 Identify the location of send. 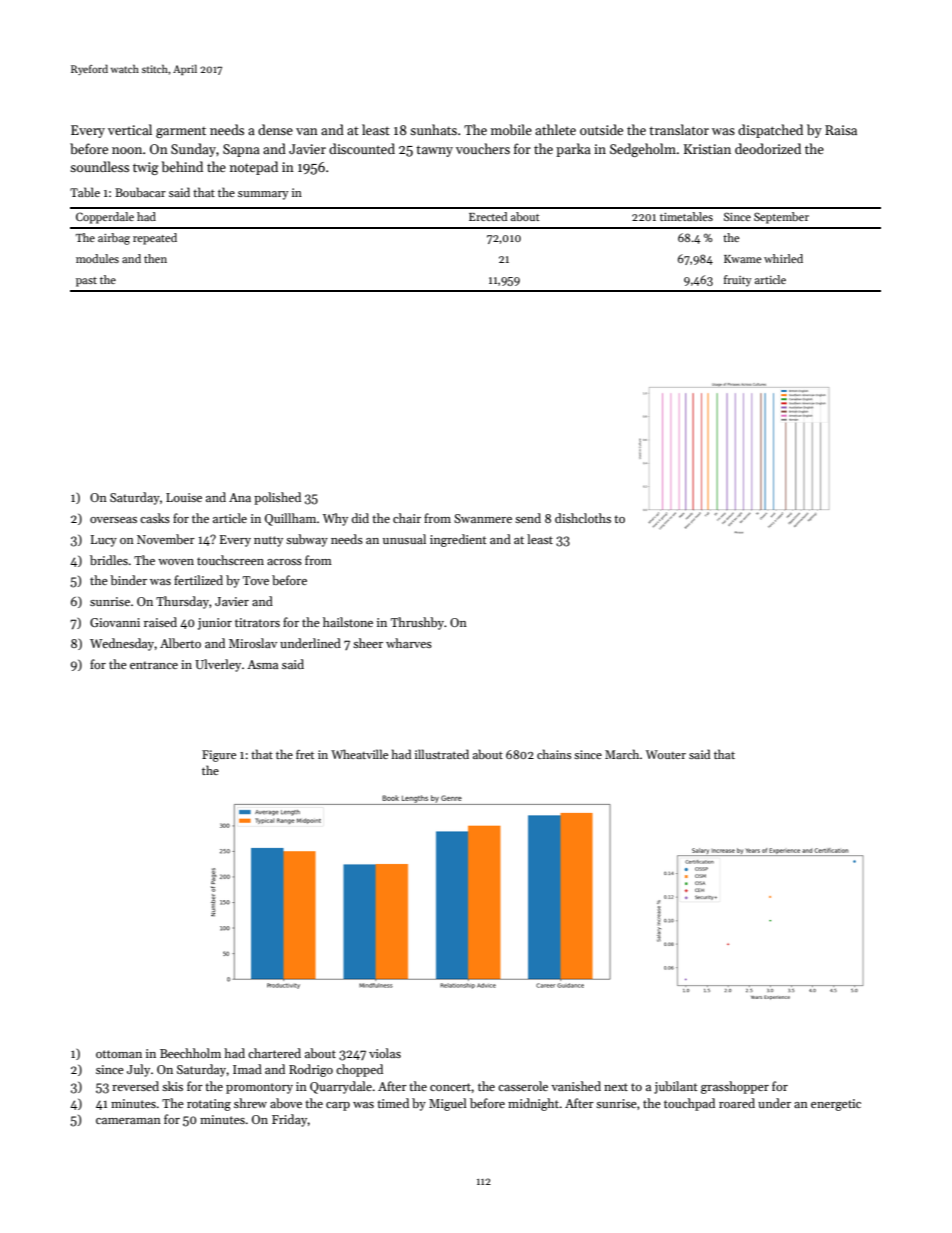
(528, 518).
